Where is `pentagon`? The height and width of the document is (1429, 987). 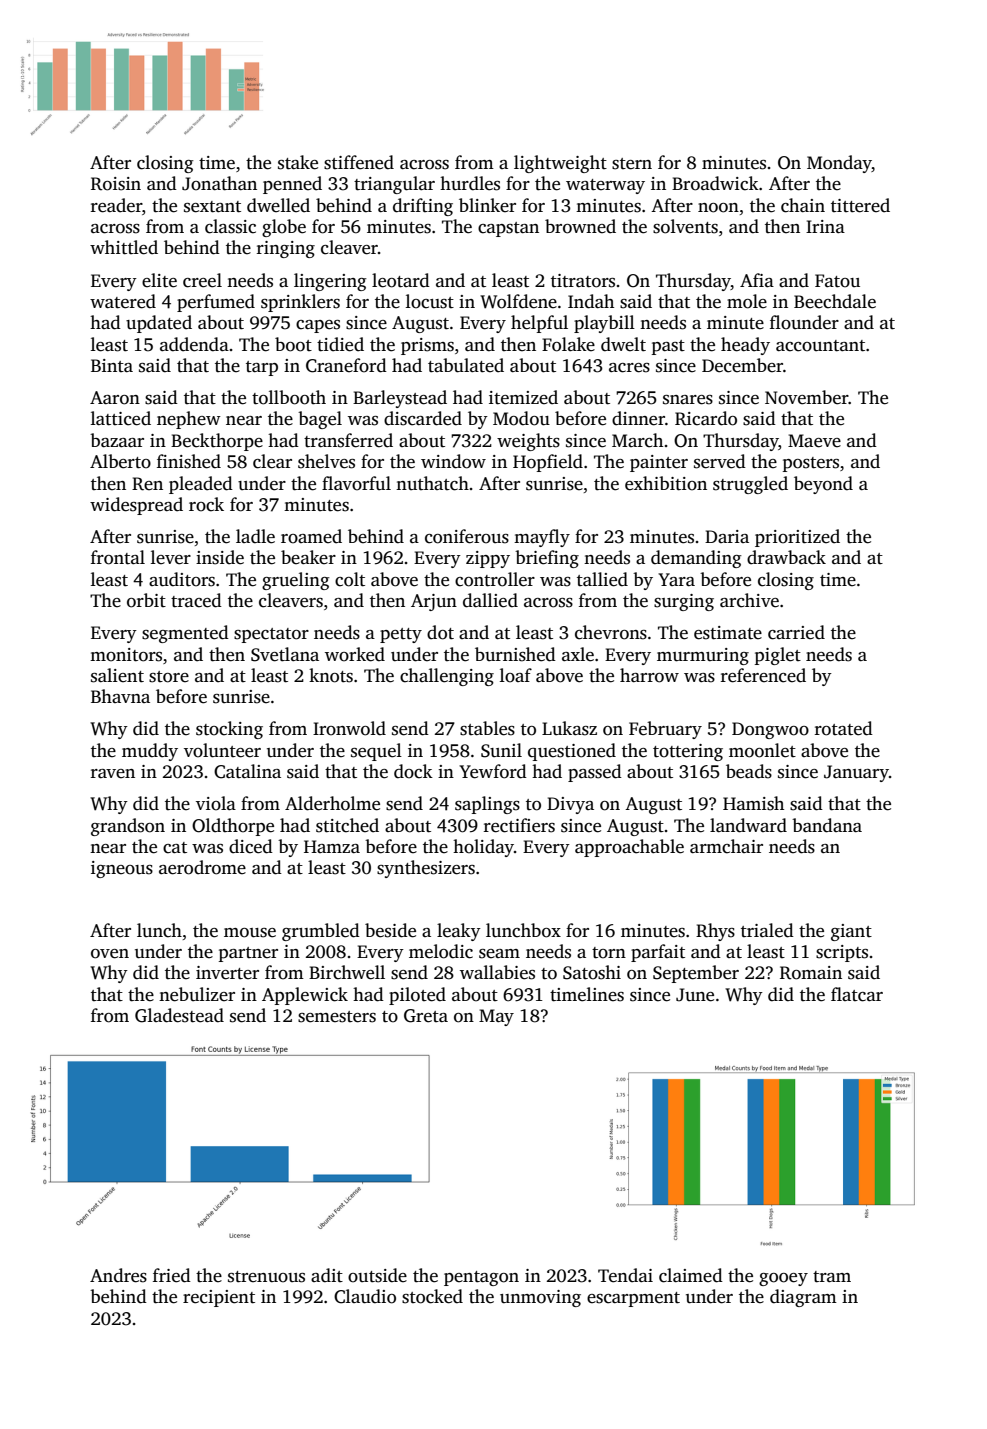
pentagon is located at coordinates (481, 1278).
